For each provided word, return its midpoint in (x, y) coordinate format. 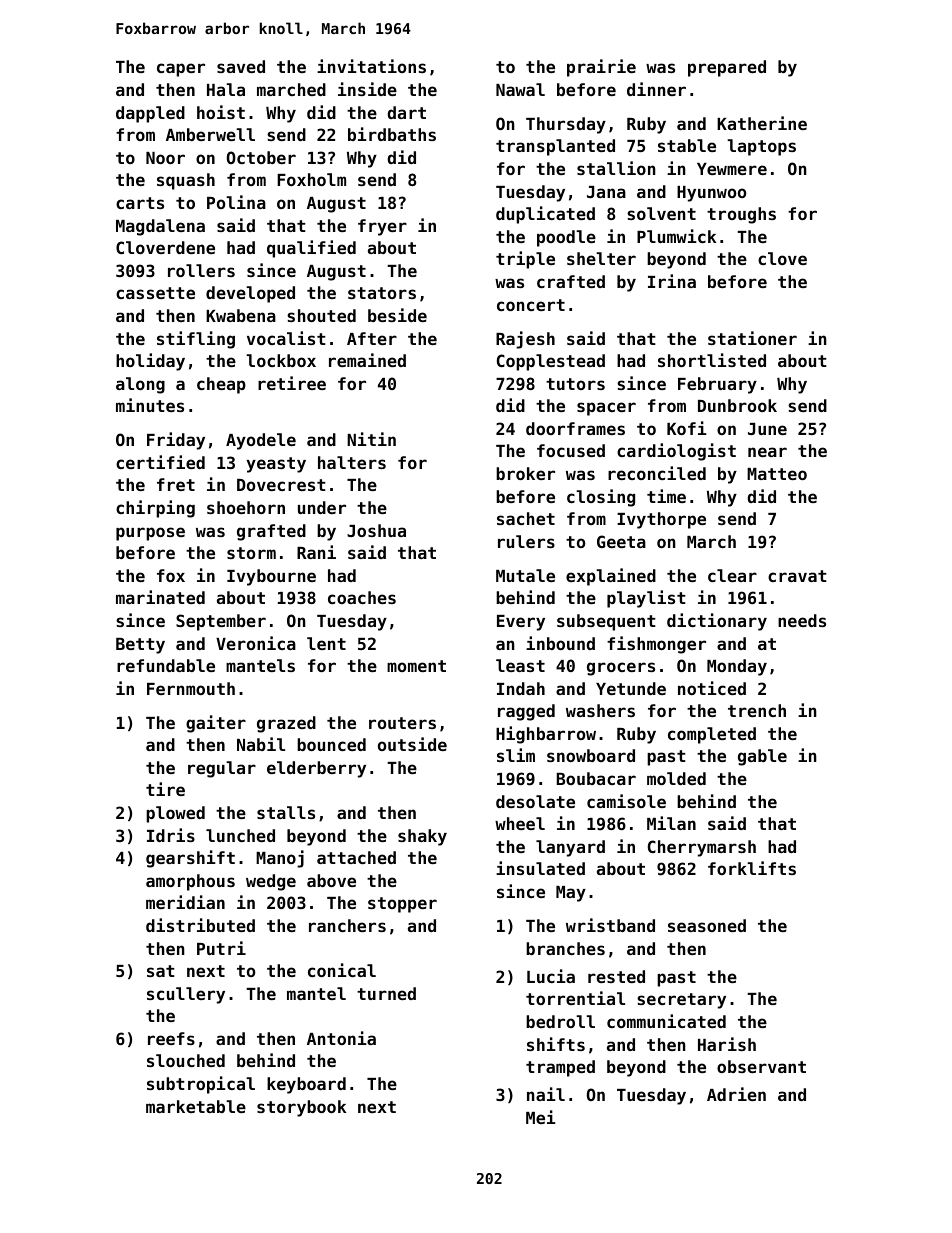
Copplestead (551, 362)
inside (367, 89)
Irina (672, 281)
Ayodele (261, 441)
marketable (196, 1106)
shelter (601, 258)
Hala (226, 89)
